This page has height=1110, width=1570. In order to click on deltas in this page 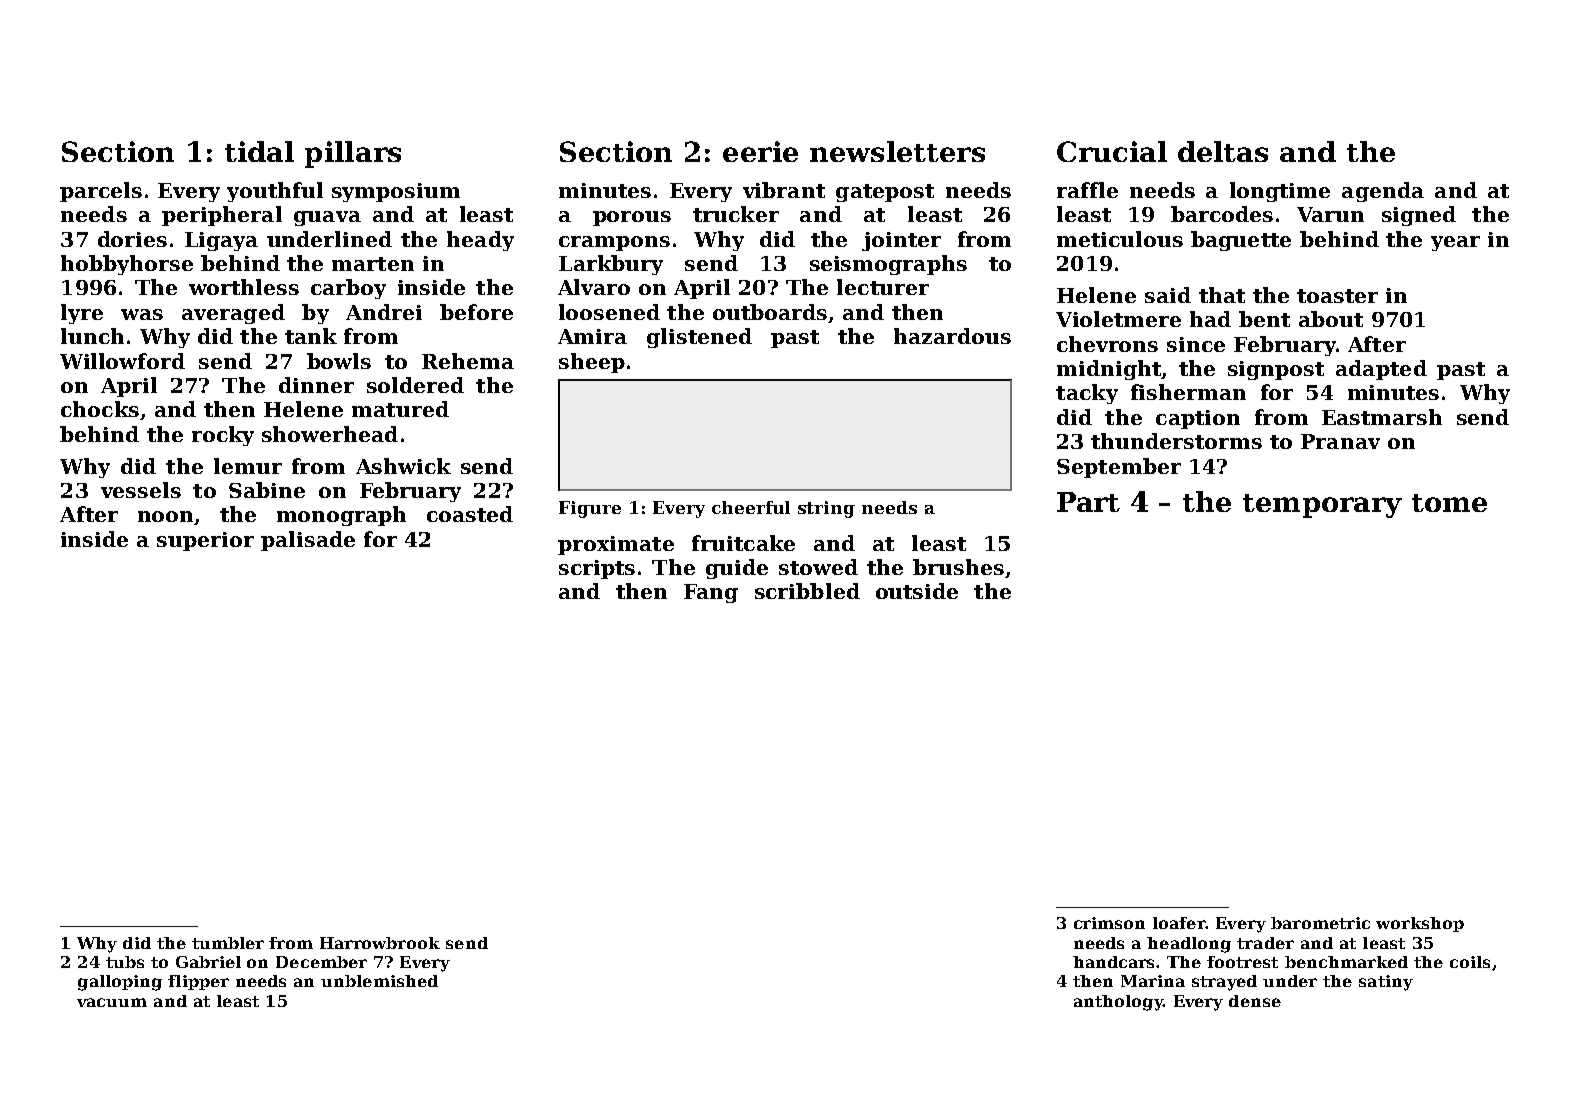, I will do `click(1223, 151)`.
